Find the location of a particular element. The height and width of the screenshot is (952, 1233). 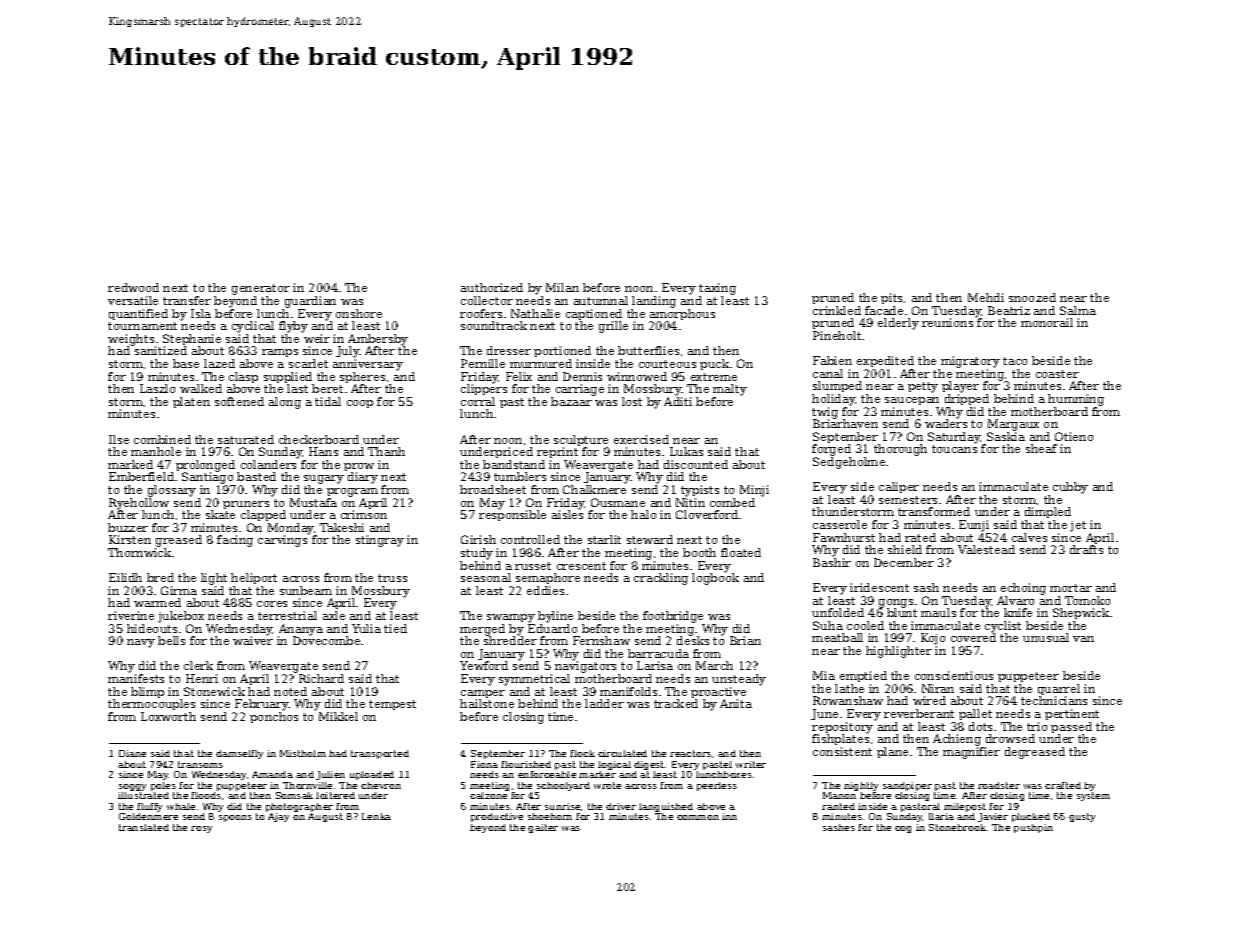

manhole is located at coordinates (156, 451).
